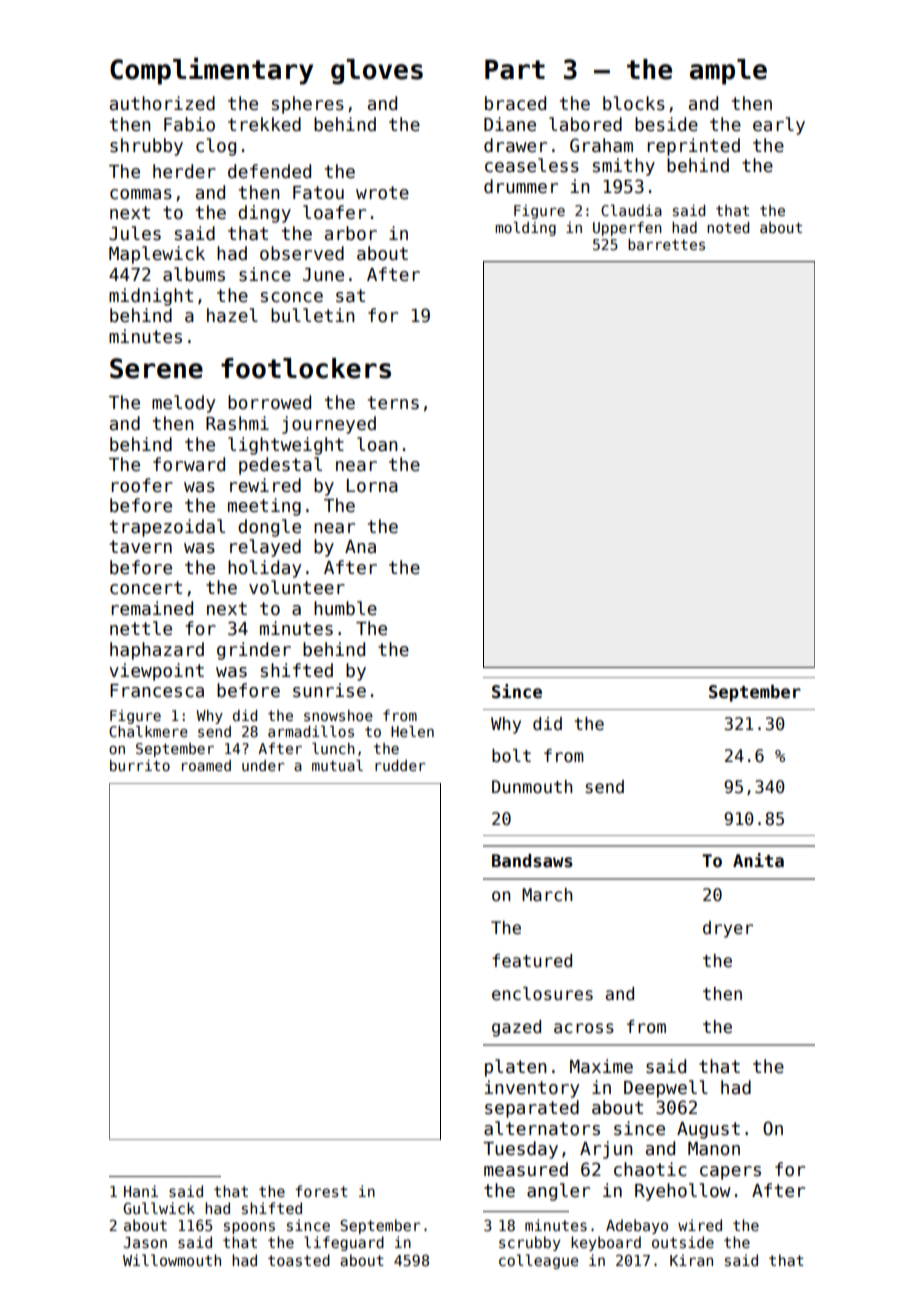 This image has height=1308, width=924. Describe the element at coordinates (269, 402) in the image. I see `borrowed` at that location.
